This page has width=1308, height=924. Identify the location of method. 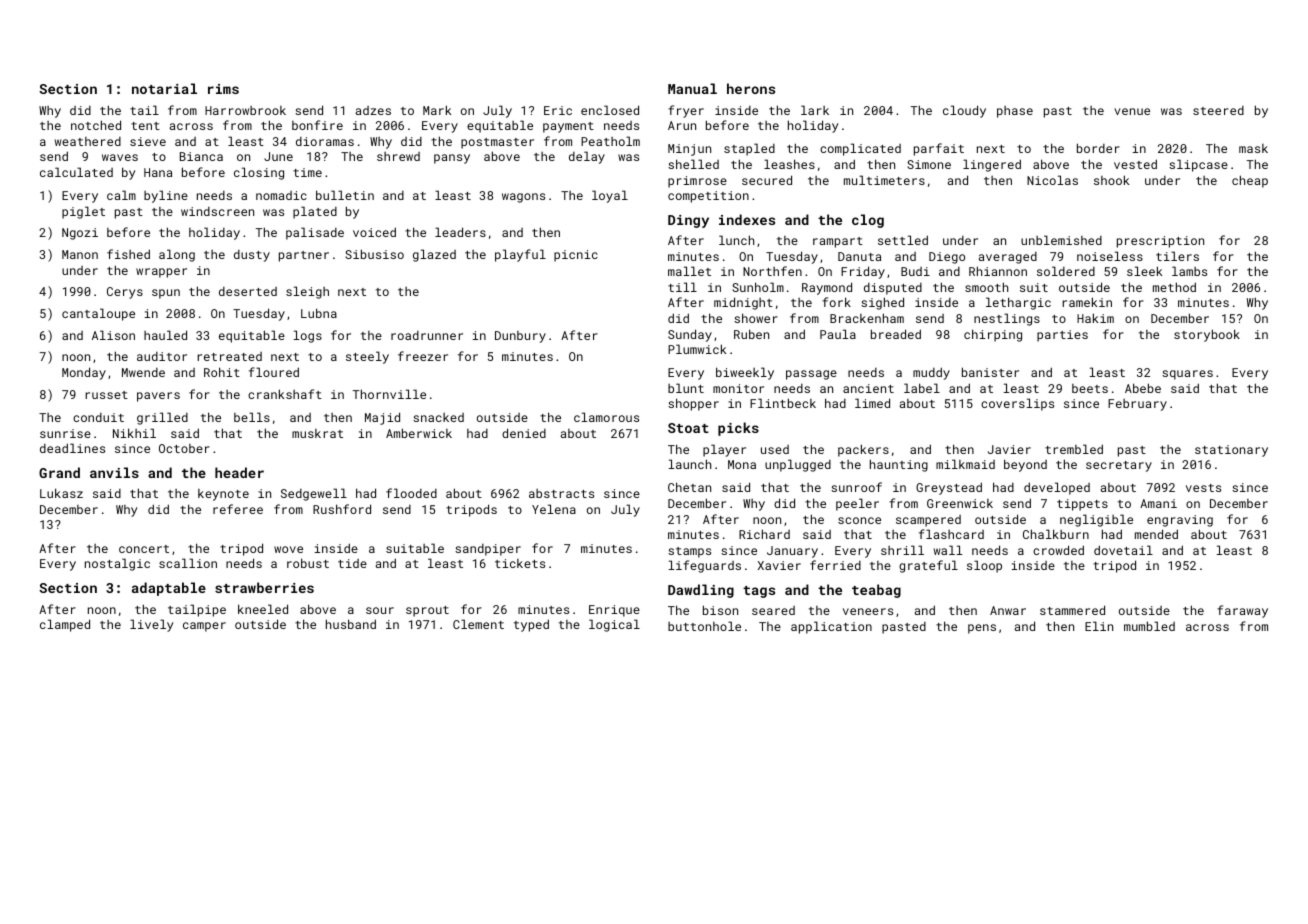
(1174, 287).
